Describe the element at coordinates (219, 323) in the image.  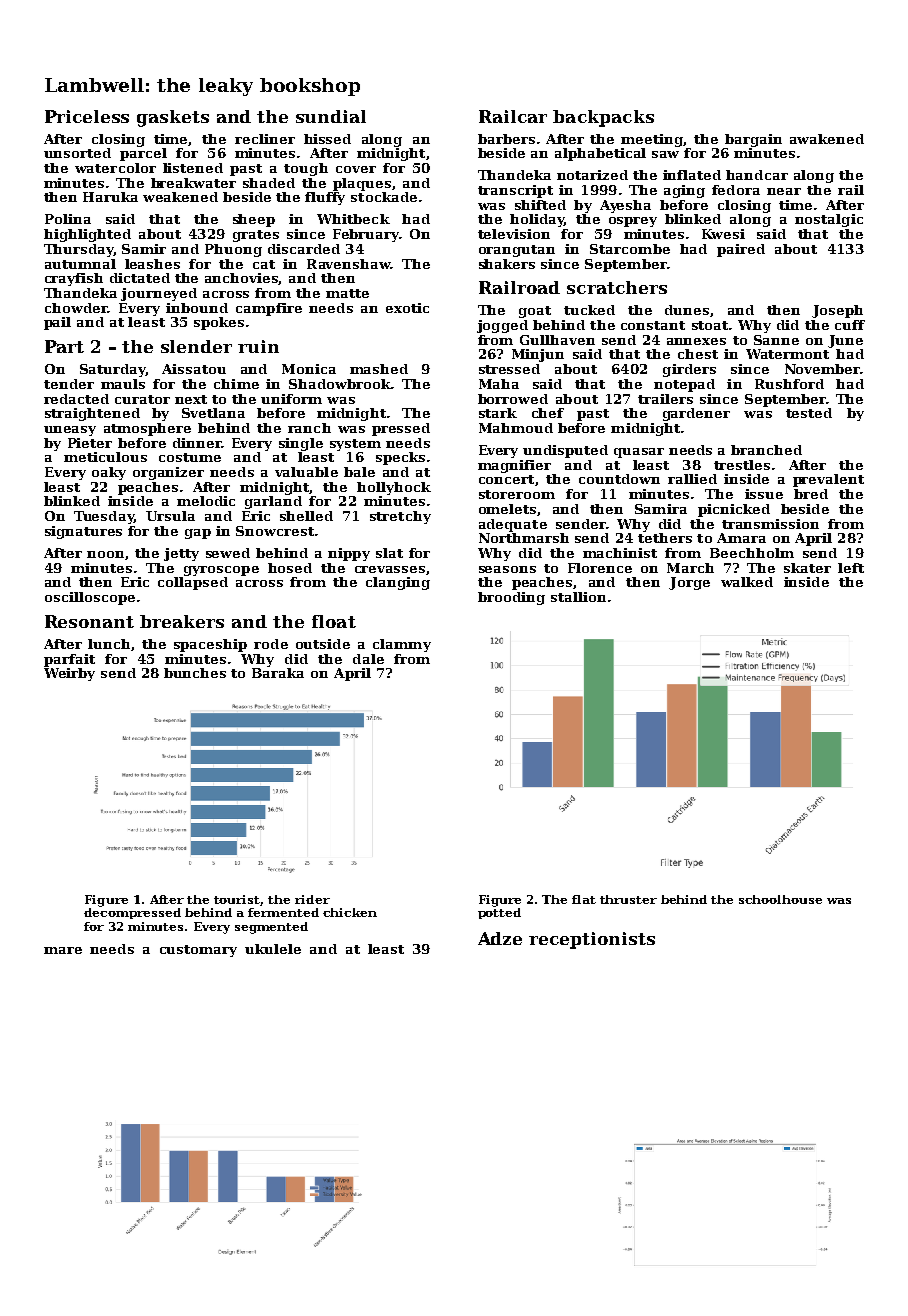
I see `spokes` at that location.
